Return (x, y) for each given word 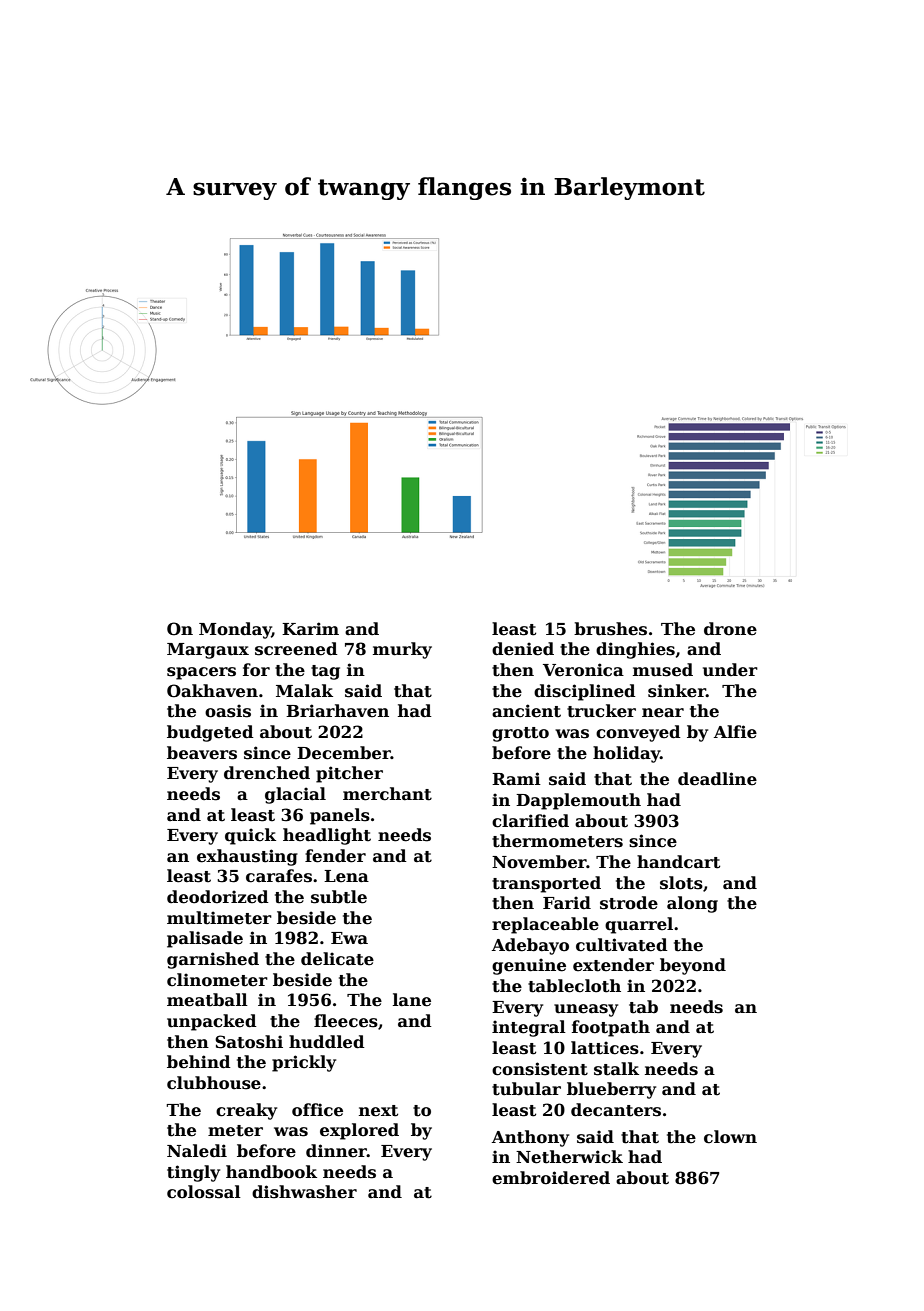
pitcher (349, 774)
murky (402, 650)
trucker (601, 711)
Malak (304, 690)
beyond (693, 966)
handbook (271, 1172)
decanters (616, 1110)
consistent (540, 1069)
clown (730, 1137)
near (663, 713)
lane (412, 1000)
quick (250, 836)
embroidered (551, 1178)
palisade (205, 939)
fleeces (346, 1021)
